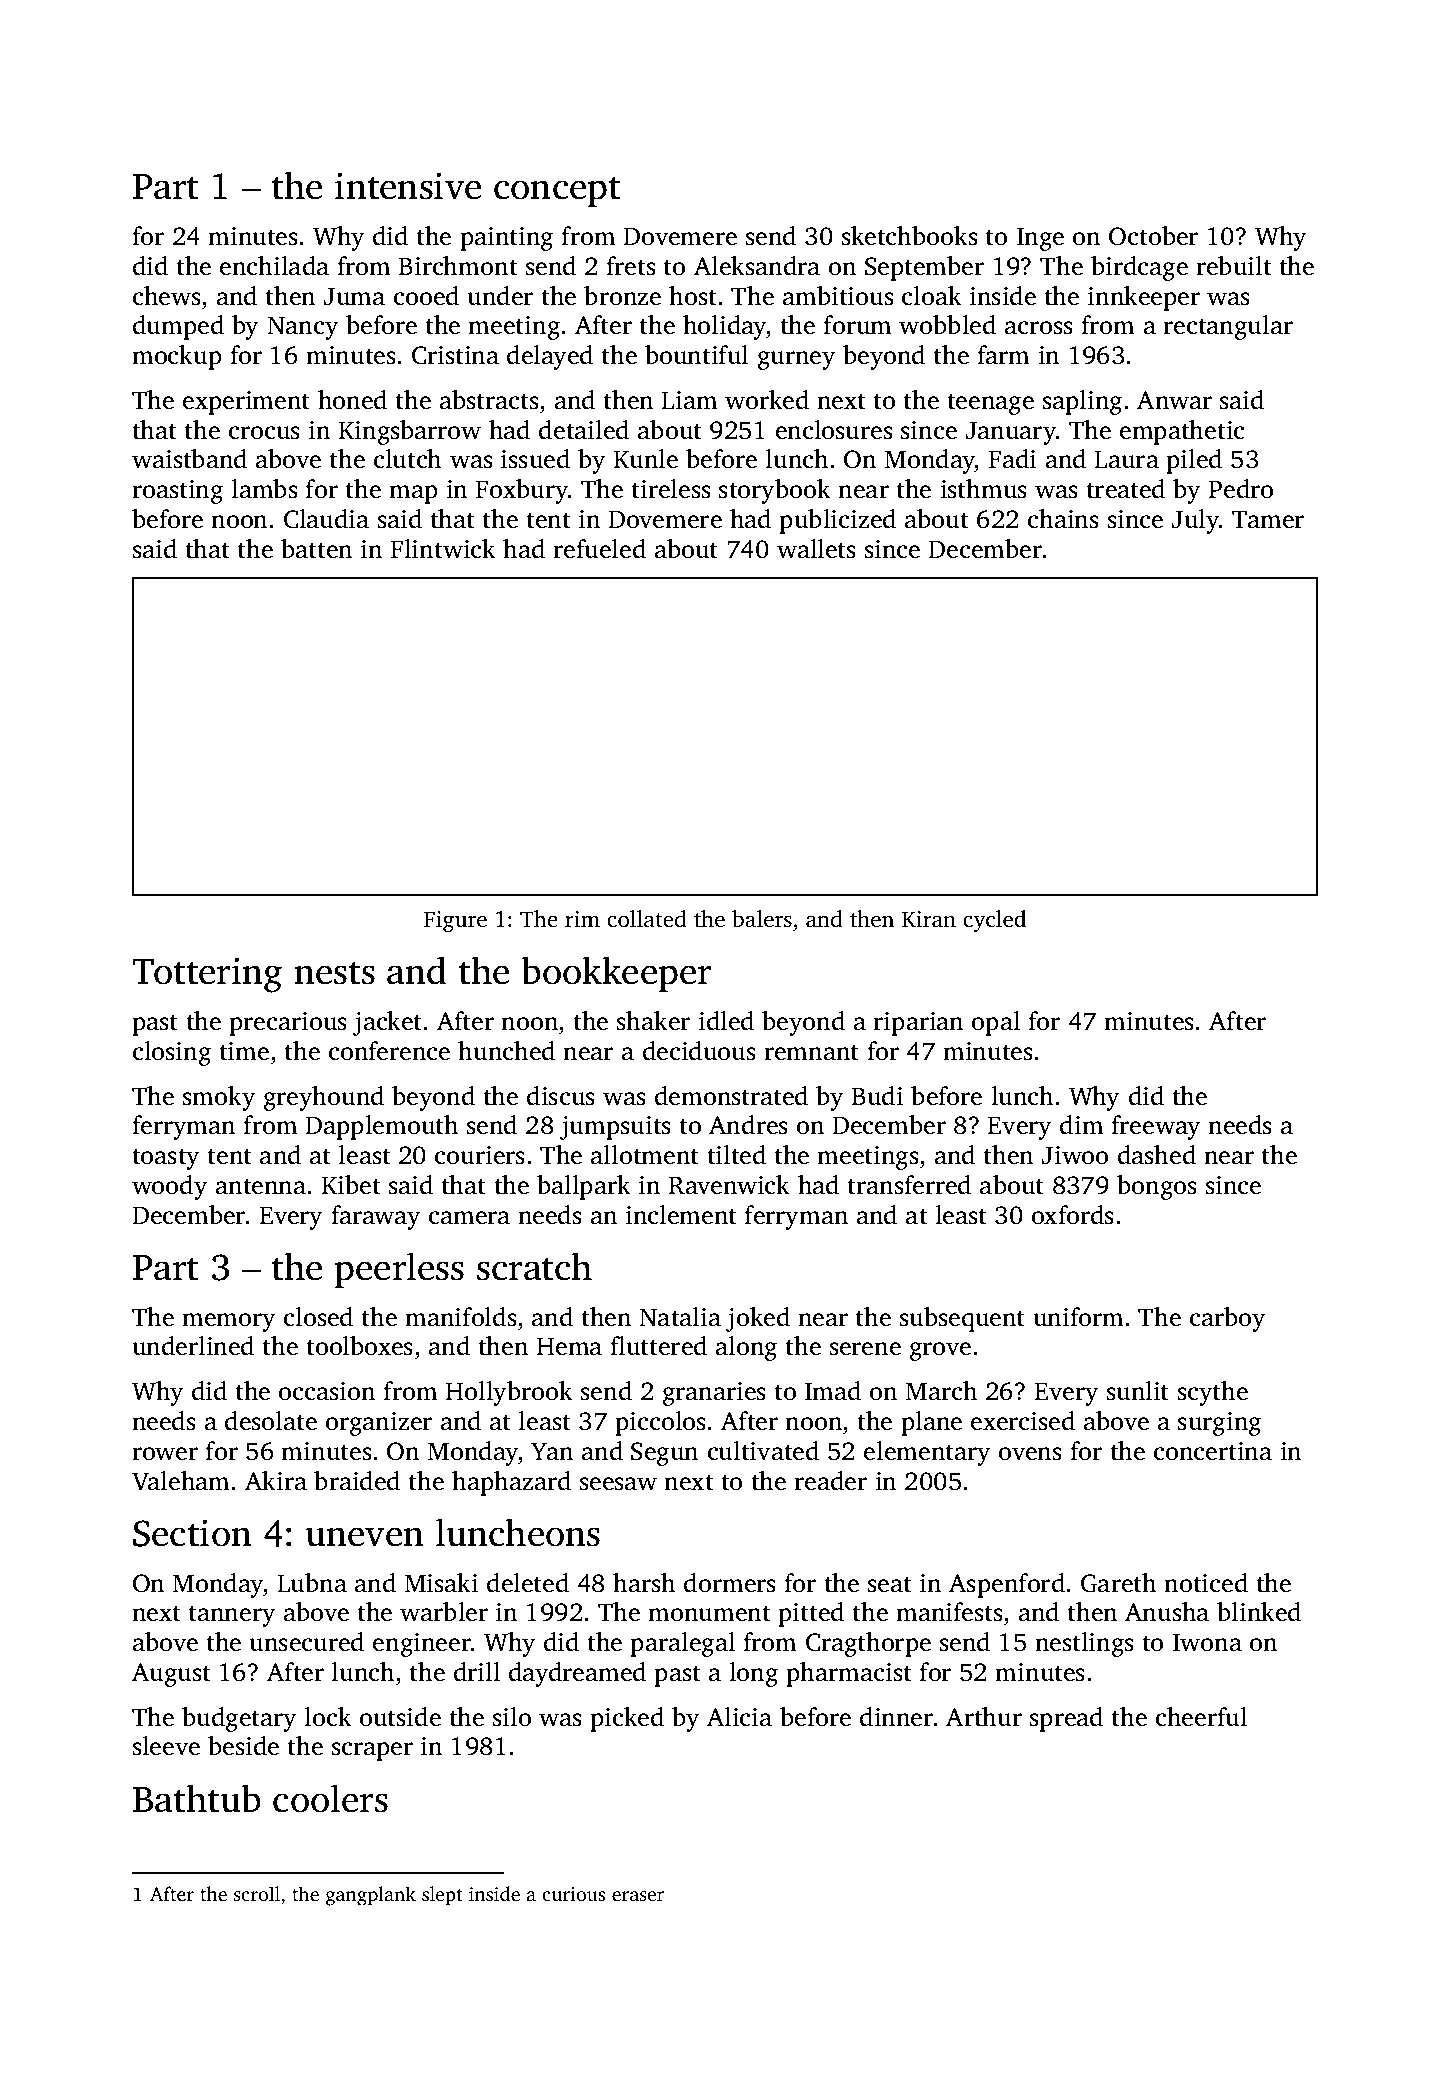  What do you see at coordinates (647, 918) in the screenshot?
I see `collated` at bounding box center [647, 918].
